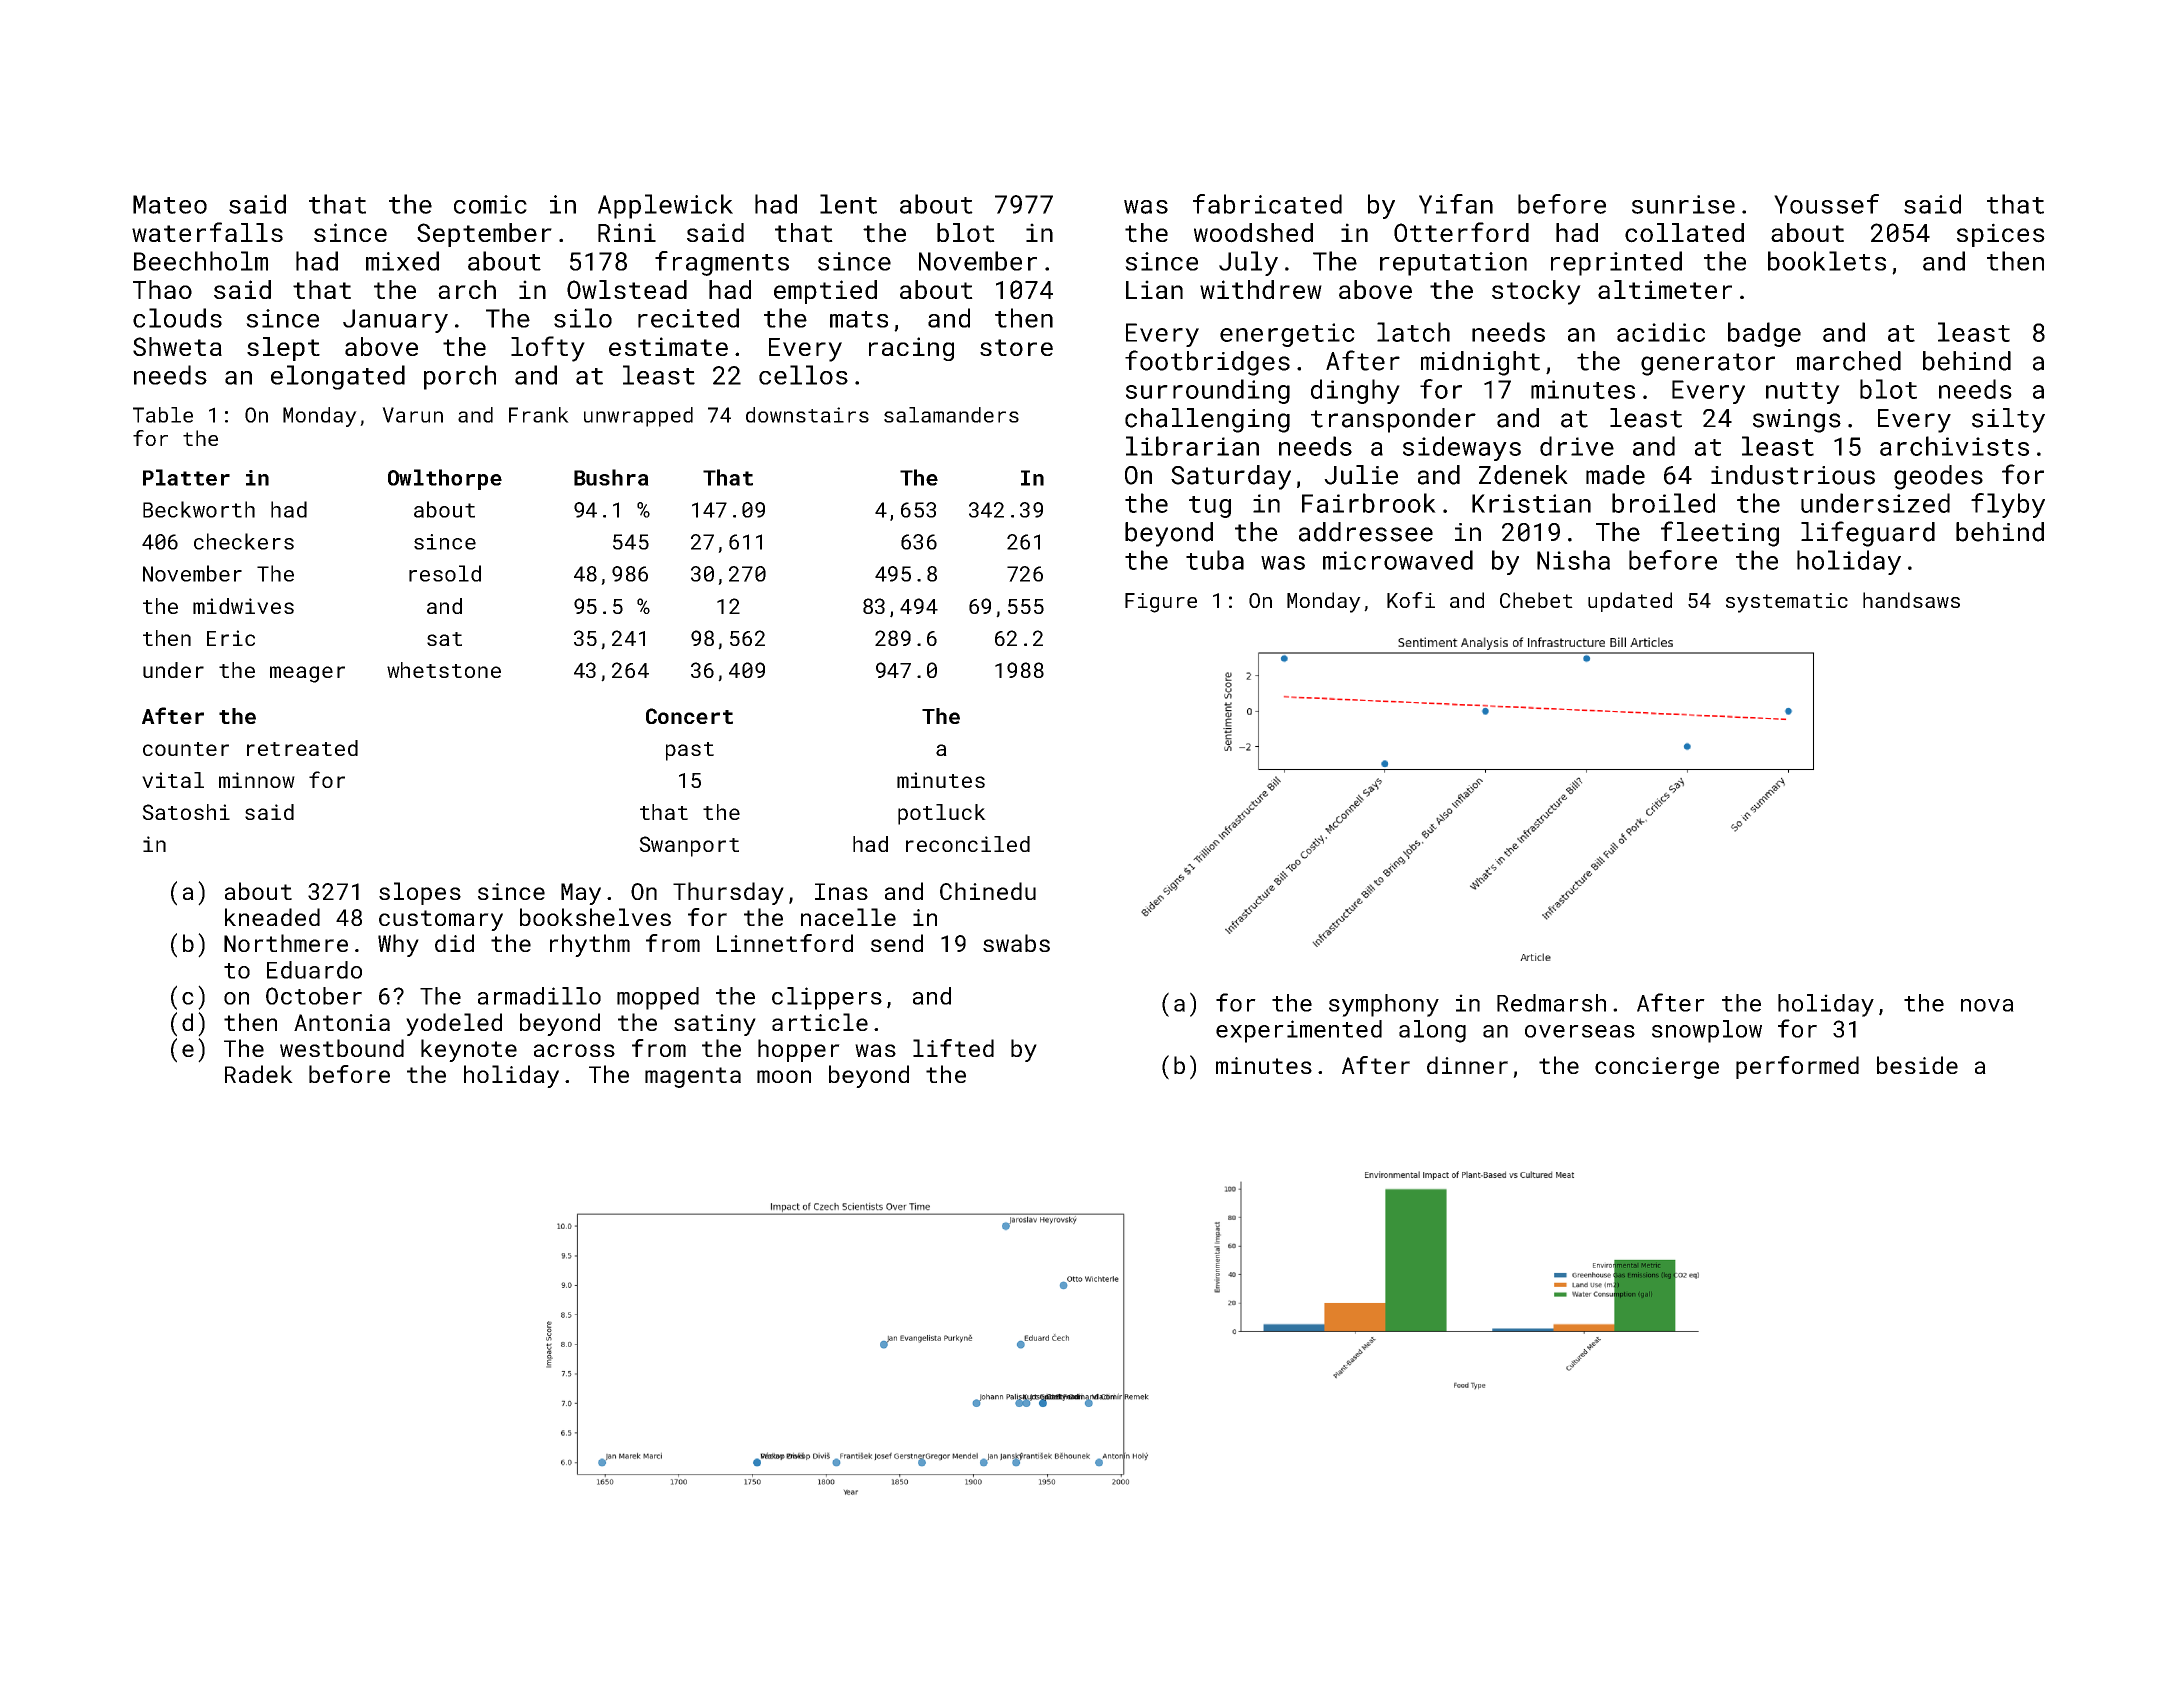  What do you see at coordinates (170, 204) in the screenshot?
I see `Mateo` at bounding box center [170, 204].
